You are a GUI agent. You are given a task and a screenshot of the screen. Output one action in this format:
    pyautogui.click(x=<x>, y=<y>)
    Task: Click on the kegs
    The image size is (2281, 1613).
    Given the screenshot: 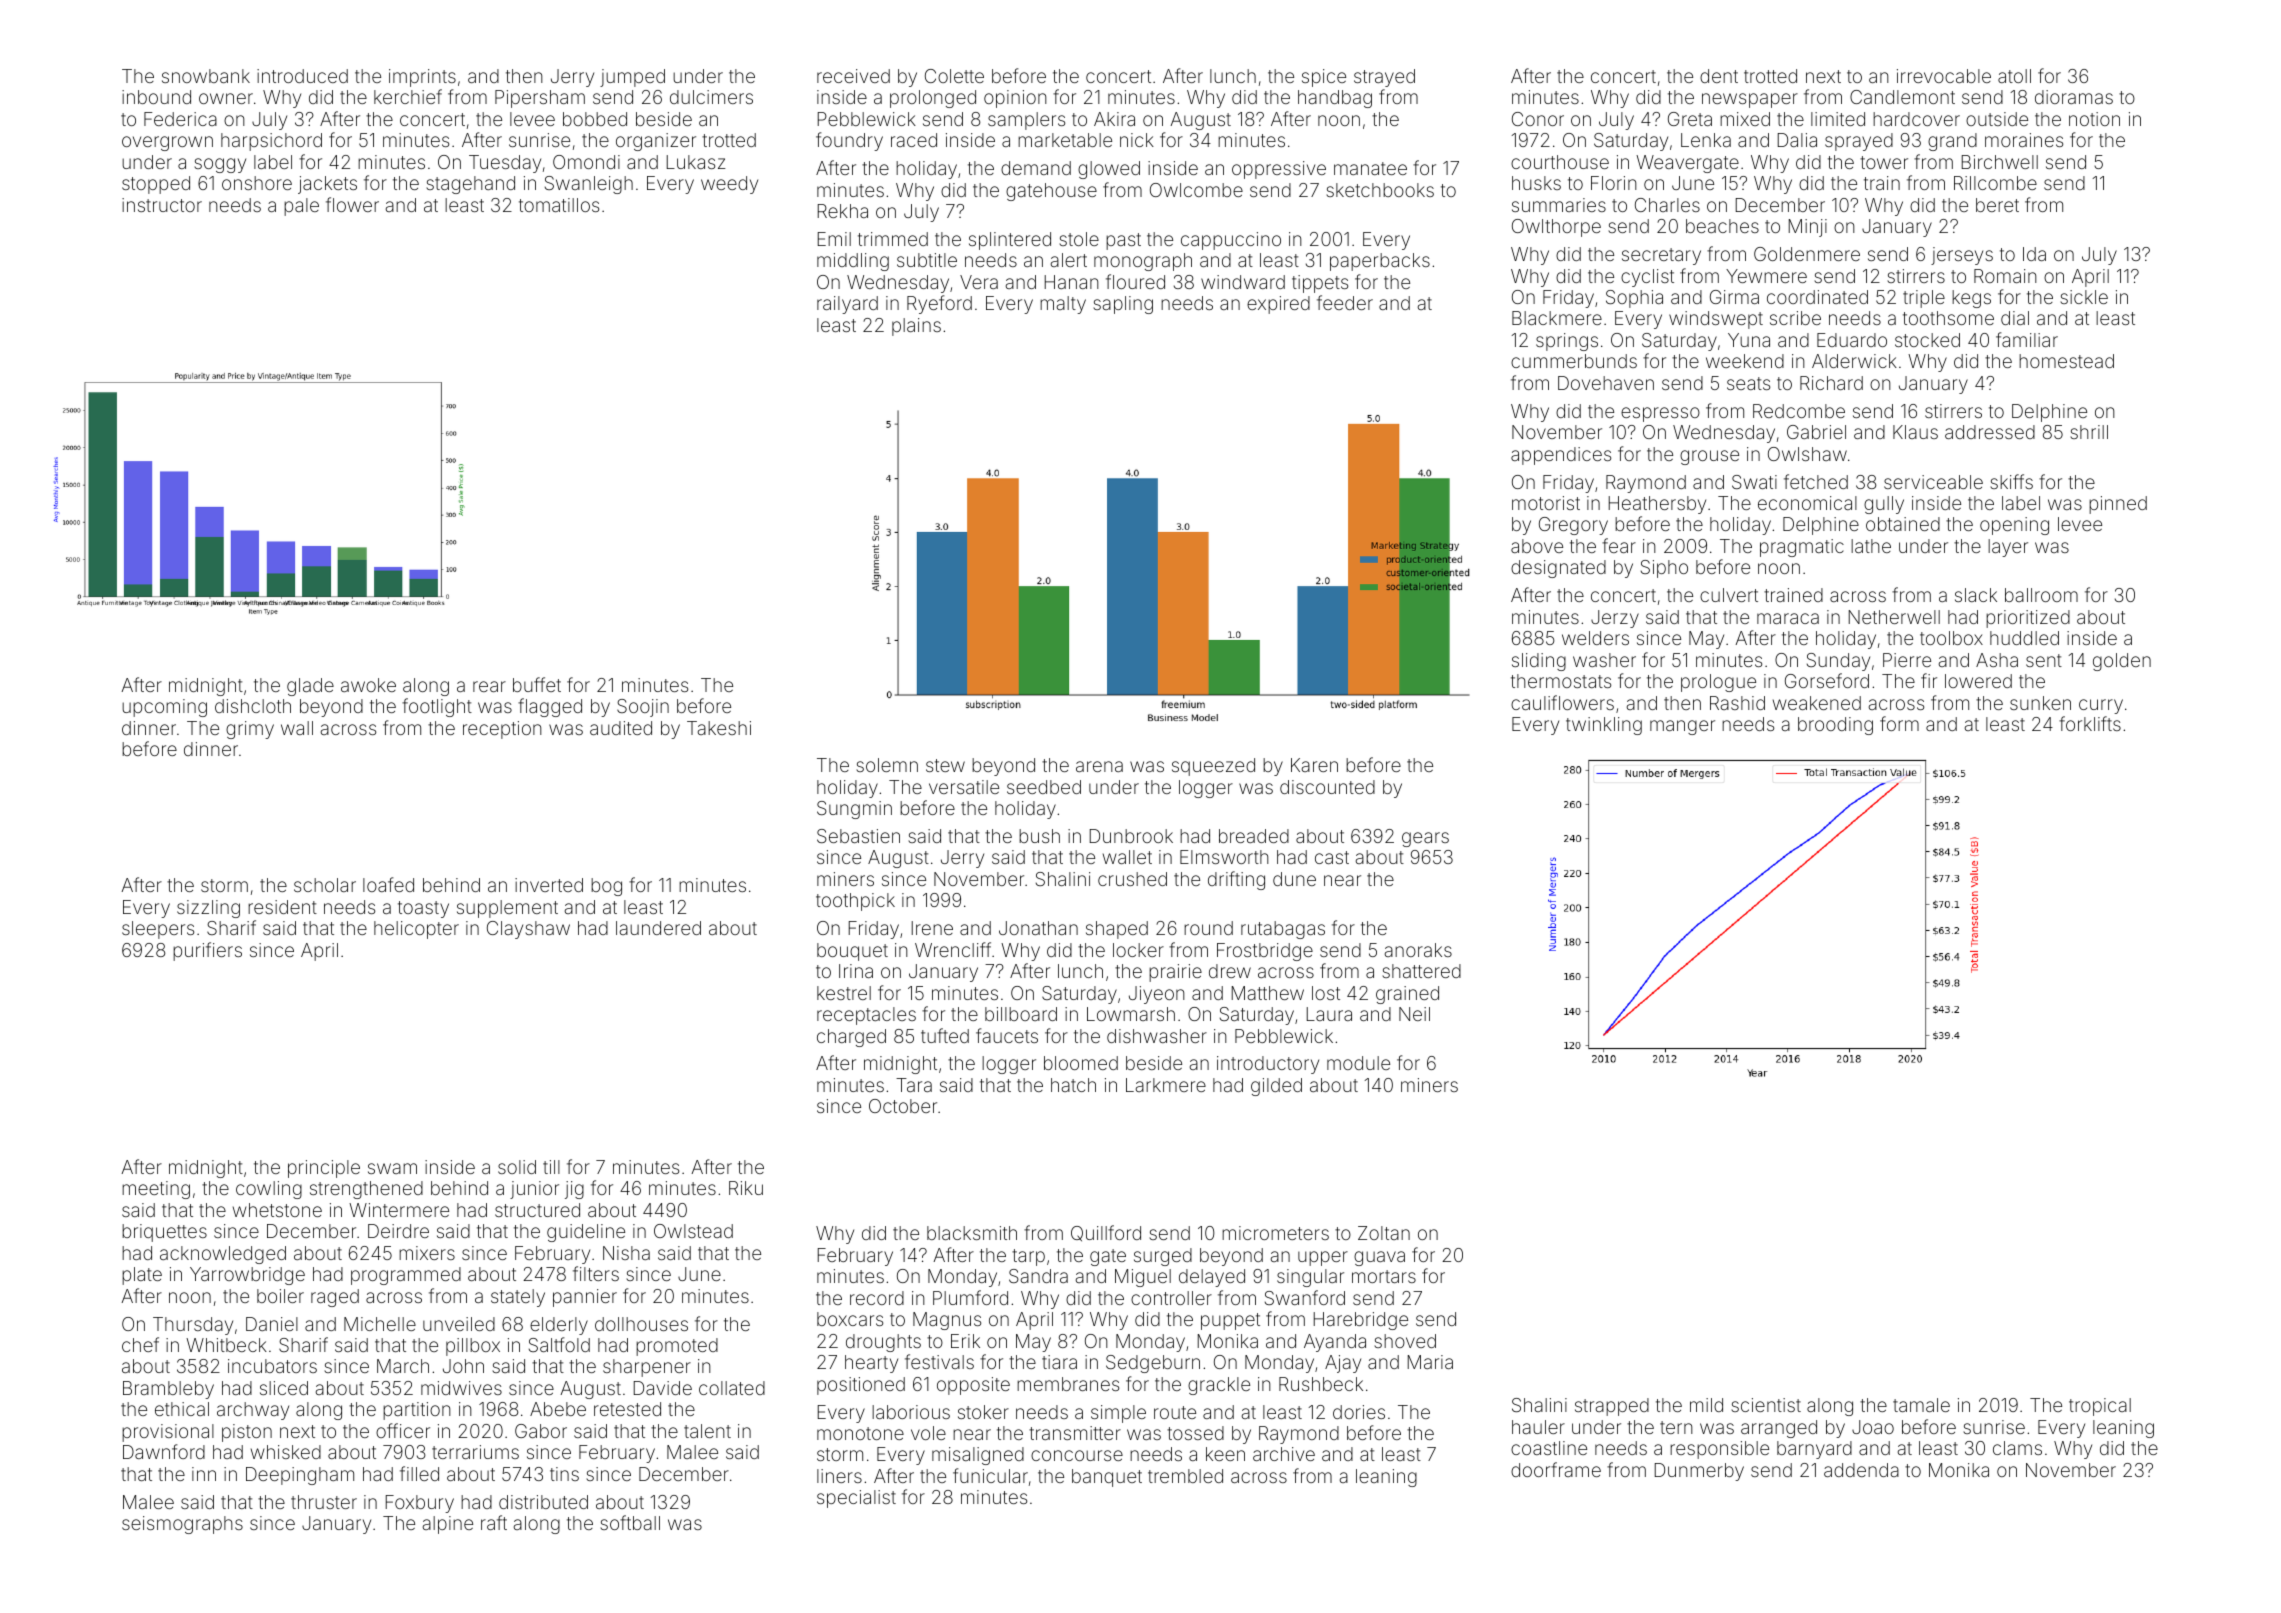 What is the action you would take?
    pyautogui.click(x=1971, y=299)
